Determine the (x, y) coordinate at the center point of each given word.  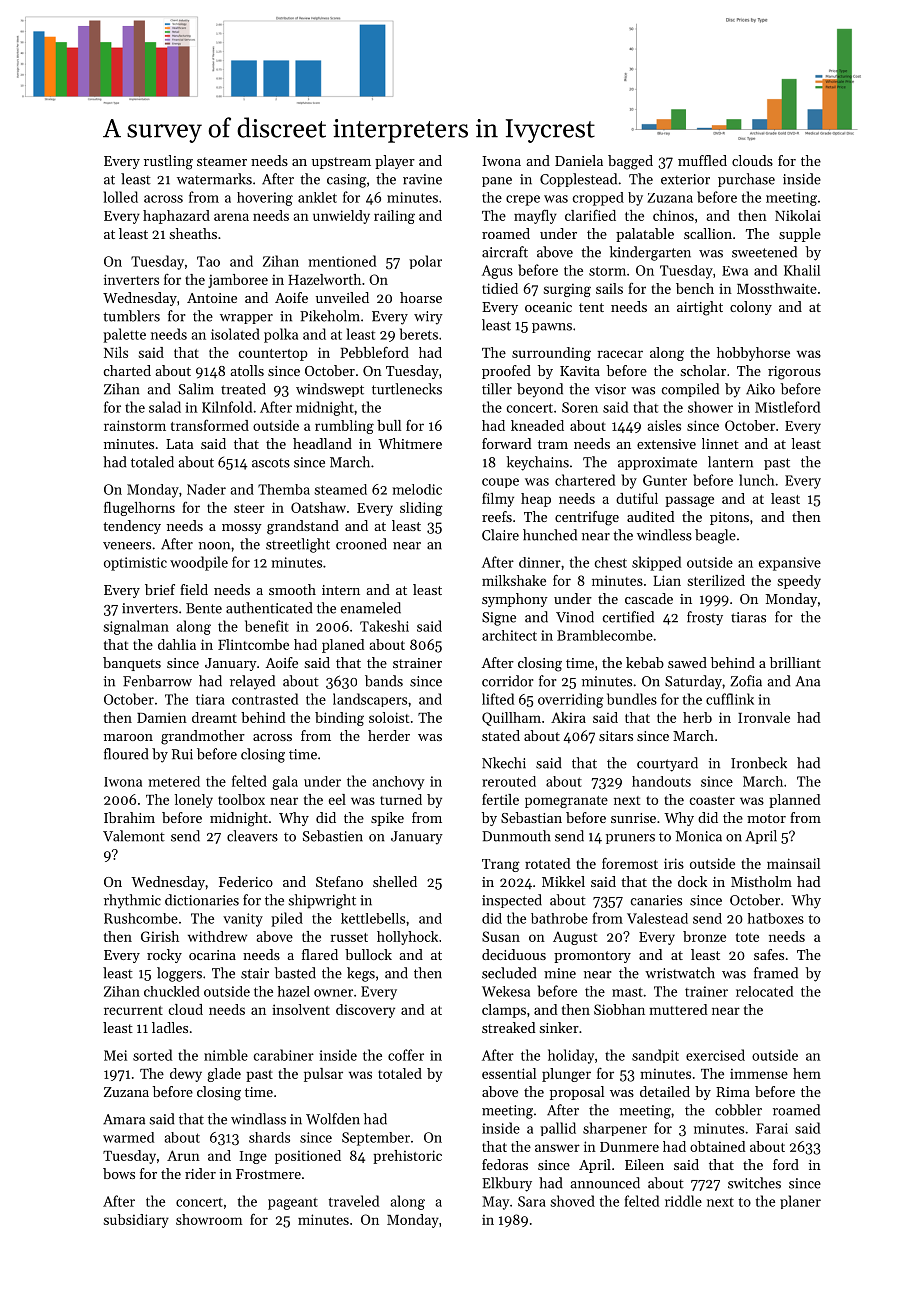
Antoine (212, 298)
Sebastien (333, 836)
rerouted (509, 781)
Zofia (746, 681)
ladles (170, 1027)
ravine (422, 179)
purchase (746, 180)
